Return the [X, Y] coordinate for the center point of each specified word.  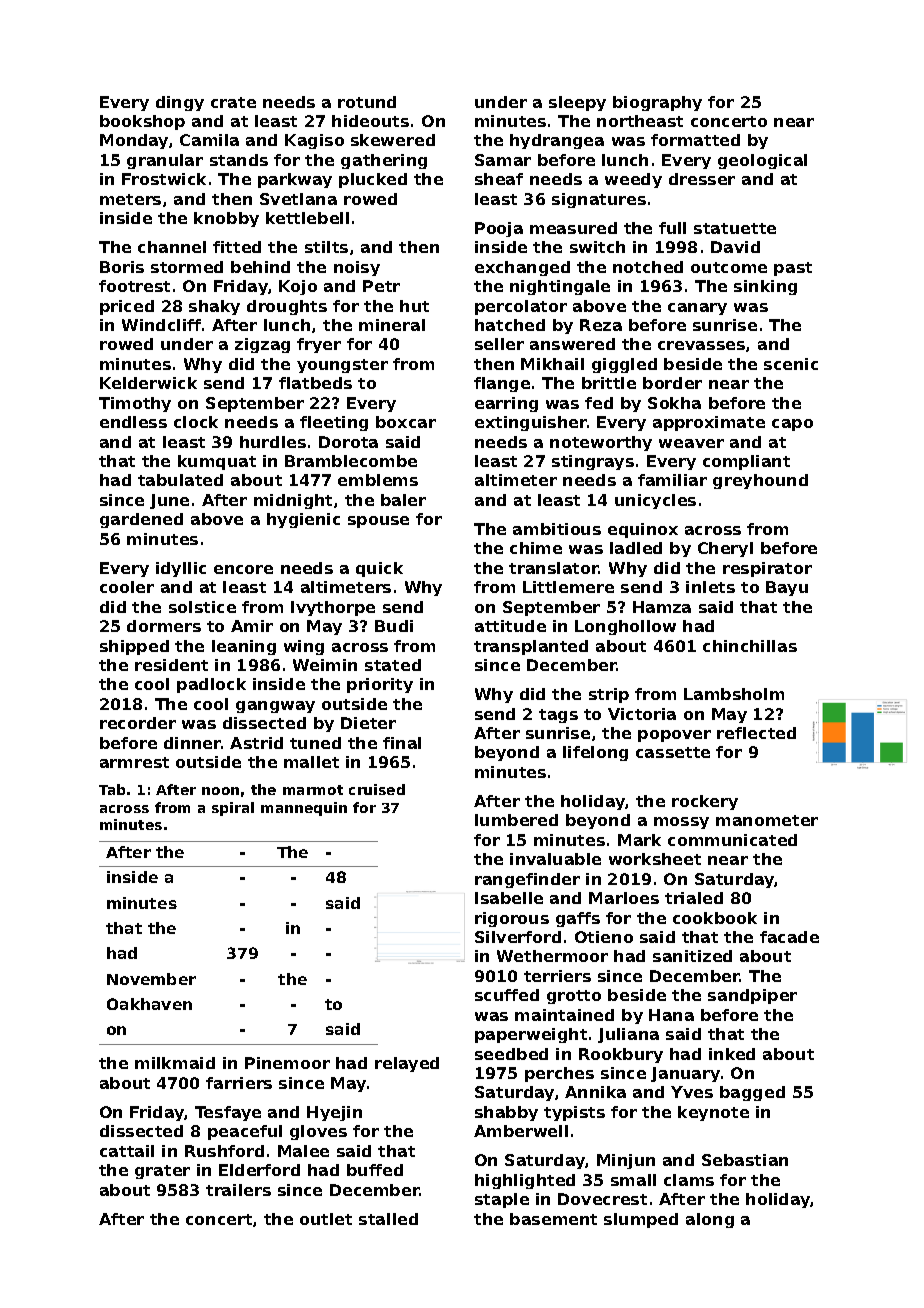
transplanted [531, 647]
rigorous [512, 919]
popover [674, 736]
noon [220, 791]
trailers [238, 1190]
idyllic [181, 569]
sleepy [577, 103]
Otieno [604, 937]
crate [233, 102]
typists [574, 1113]
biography [657, 103]
